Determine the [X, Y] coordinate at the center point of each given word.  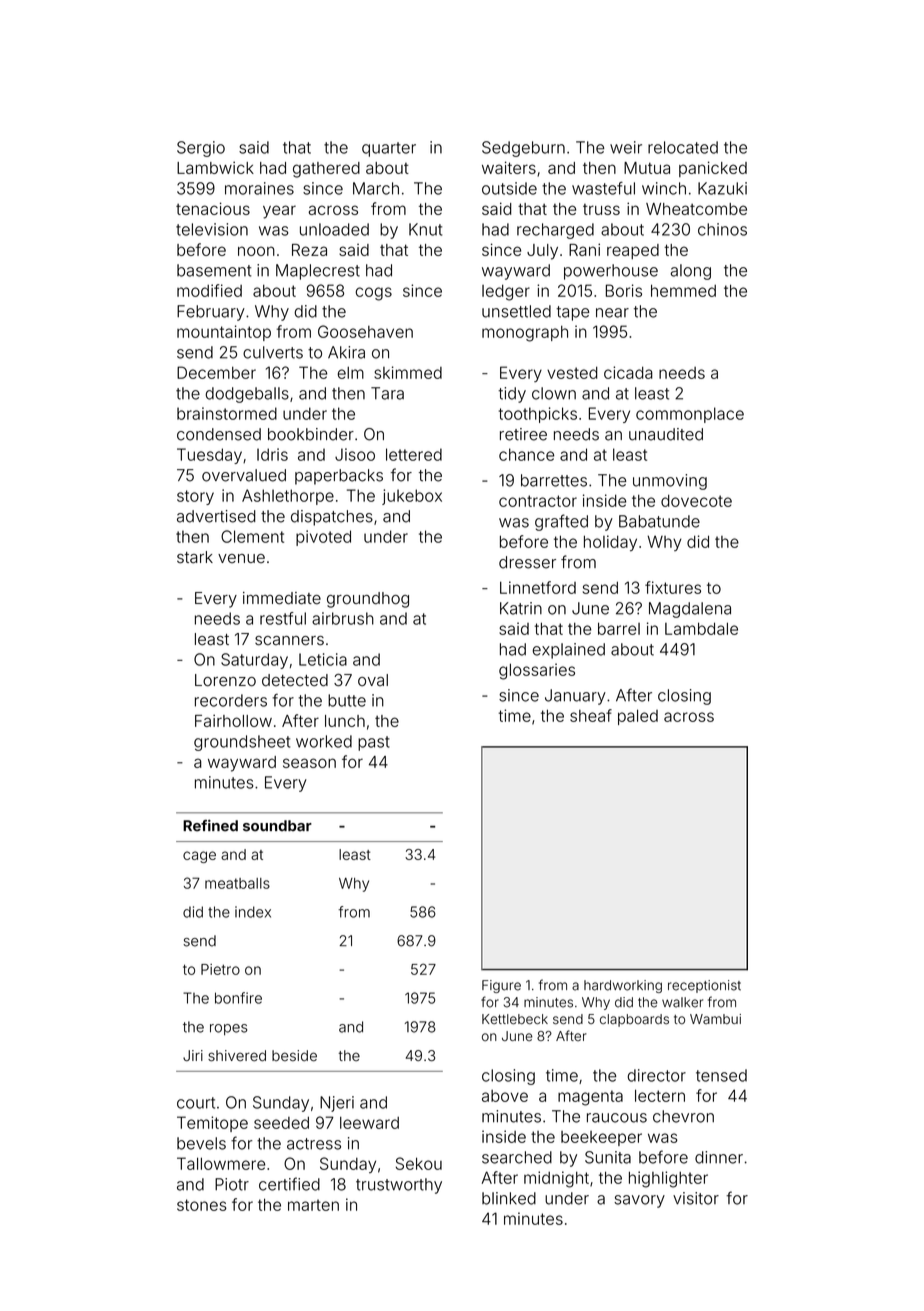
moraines [259, 188]
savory [639, 1201]
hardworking [623, 986]
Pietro [220, 969]
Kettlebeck [515, 1019]
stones [202, 1205]
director [656, 1075]
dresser [527, 562]
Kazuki [722, 188]
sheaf [591, 715]
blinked [509, 1198]
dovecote [696, 500]
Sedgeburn [523, 149]
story [195, 497]
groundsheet [242, 743]
